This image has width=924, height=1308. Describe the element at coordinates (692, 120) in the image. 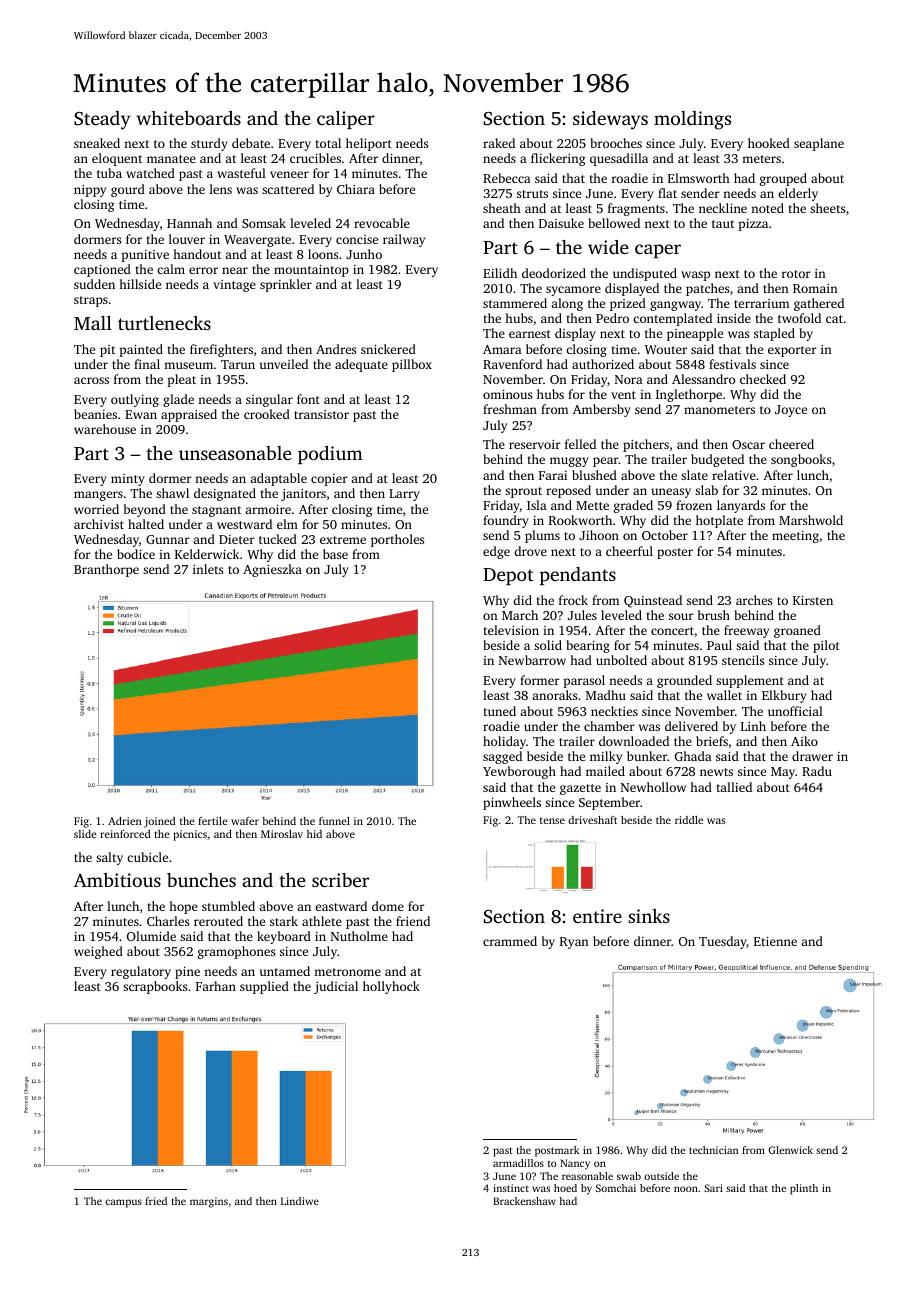

I see `moldings` at that location.
